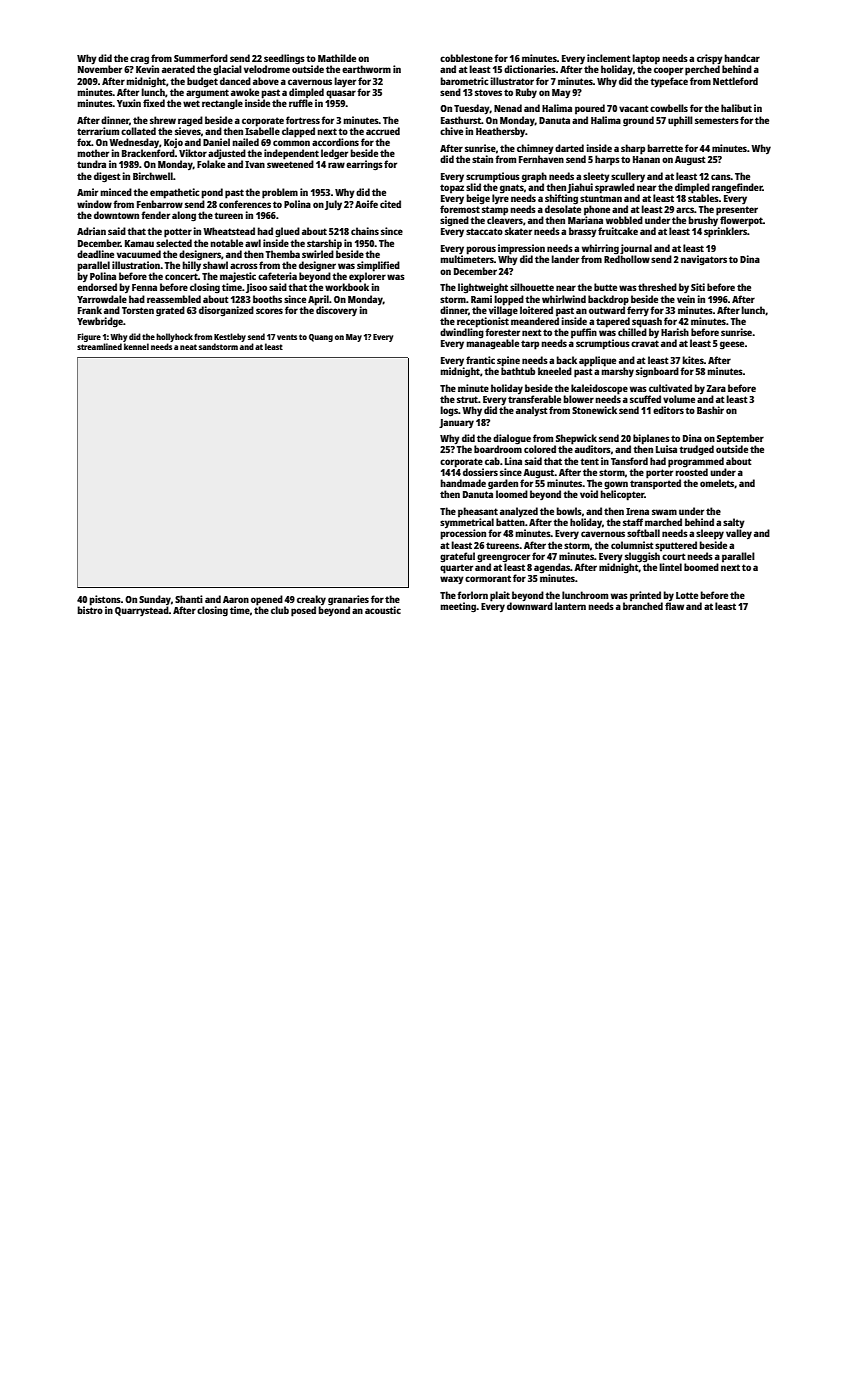 This screenshot has height=1400, width=849. Describe the element at coordinates (599, 389) in the screenshot. I see `kaleidoscope` at that location.
